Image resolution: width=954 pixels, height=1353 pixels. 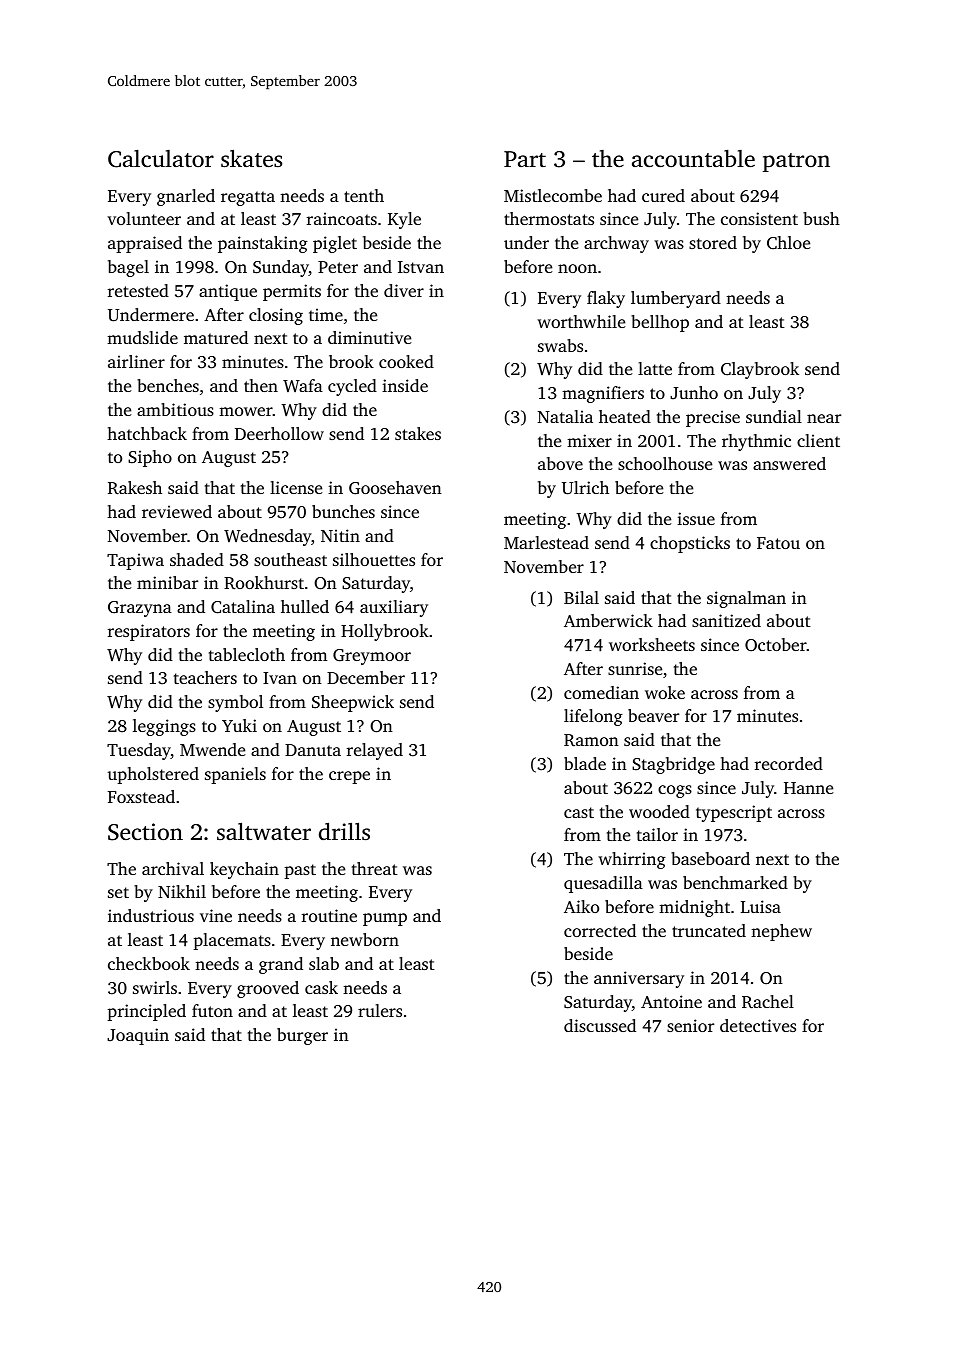 I want to click on pump, so click(x=385, y=919).
